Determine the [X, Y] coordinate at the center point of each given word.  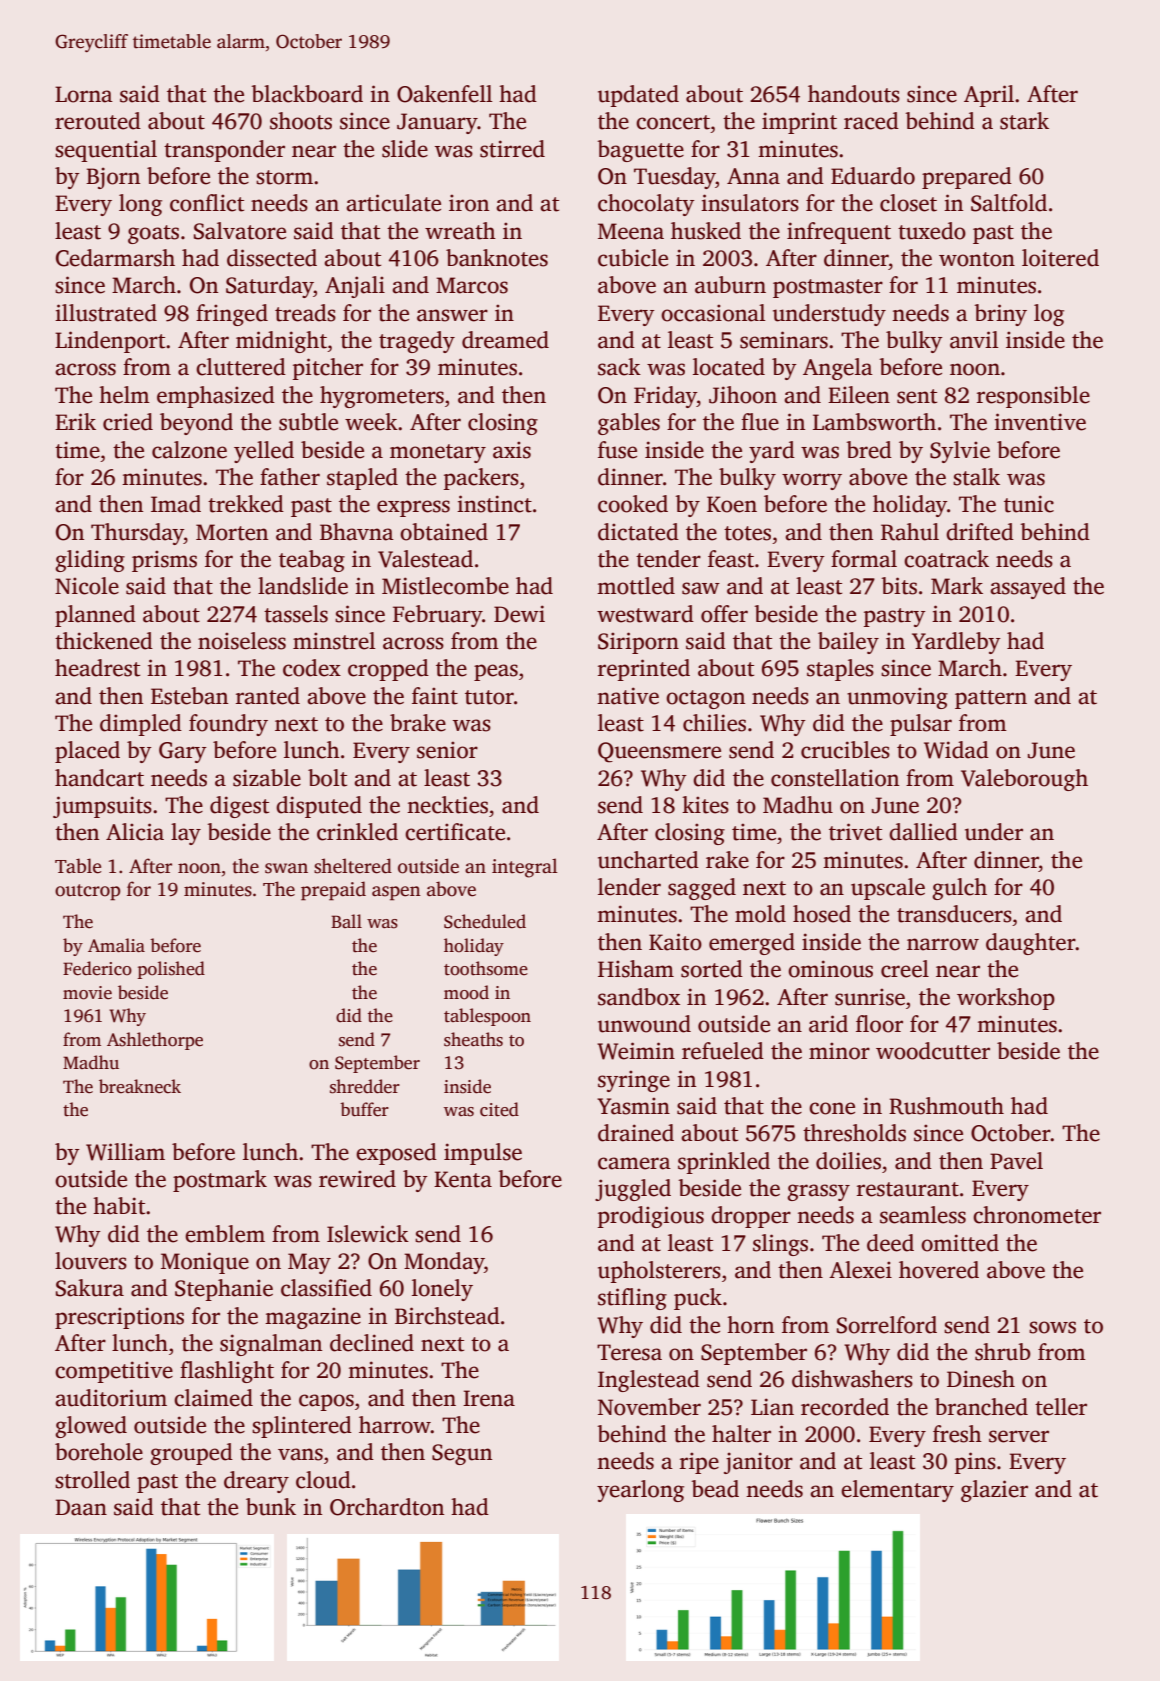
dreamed [505, 340]
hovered [939, 1270]
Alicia [135, 832]
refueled [723, 1051]
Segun [462, 1454]
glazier [994, 1491]
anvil [974, 340]
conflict [207, 203]
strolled [92, 1480]
